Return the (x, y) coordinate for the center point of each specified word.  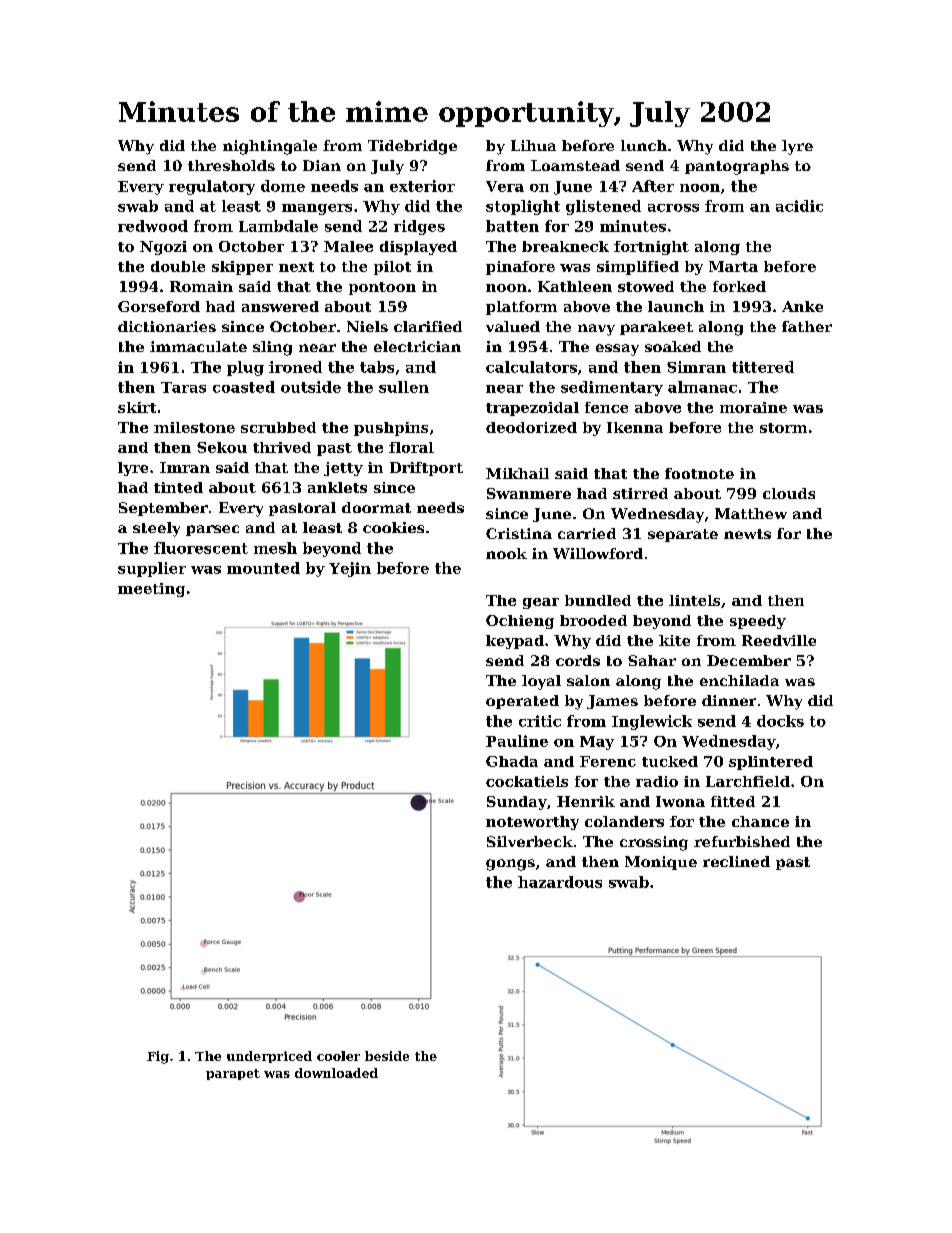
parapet (233, 1074)
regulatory (212, 187)
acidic (799, 206)
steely (156, 529)
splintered (771, 763)
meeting (151, 590)
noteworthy (532, 823)
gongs (510, 865)
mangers (317, 209)
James (612, 702)
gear (541, 603)
